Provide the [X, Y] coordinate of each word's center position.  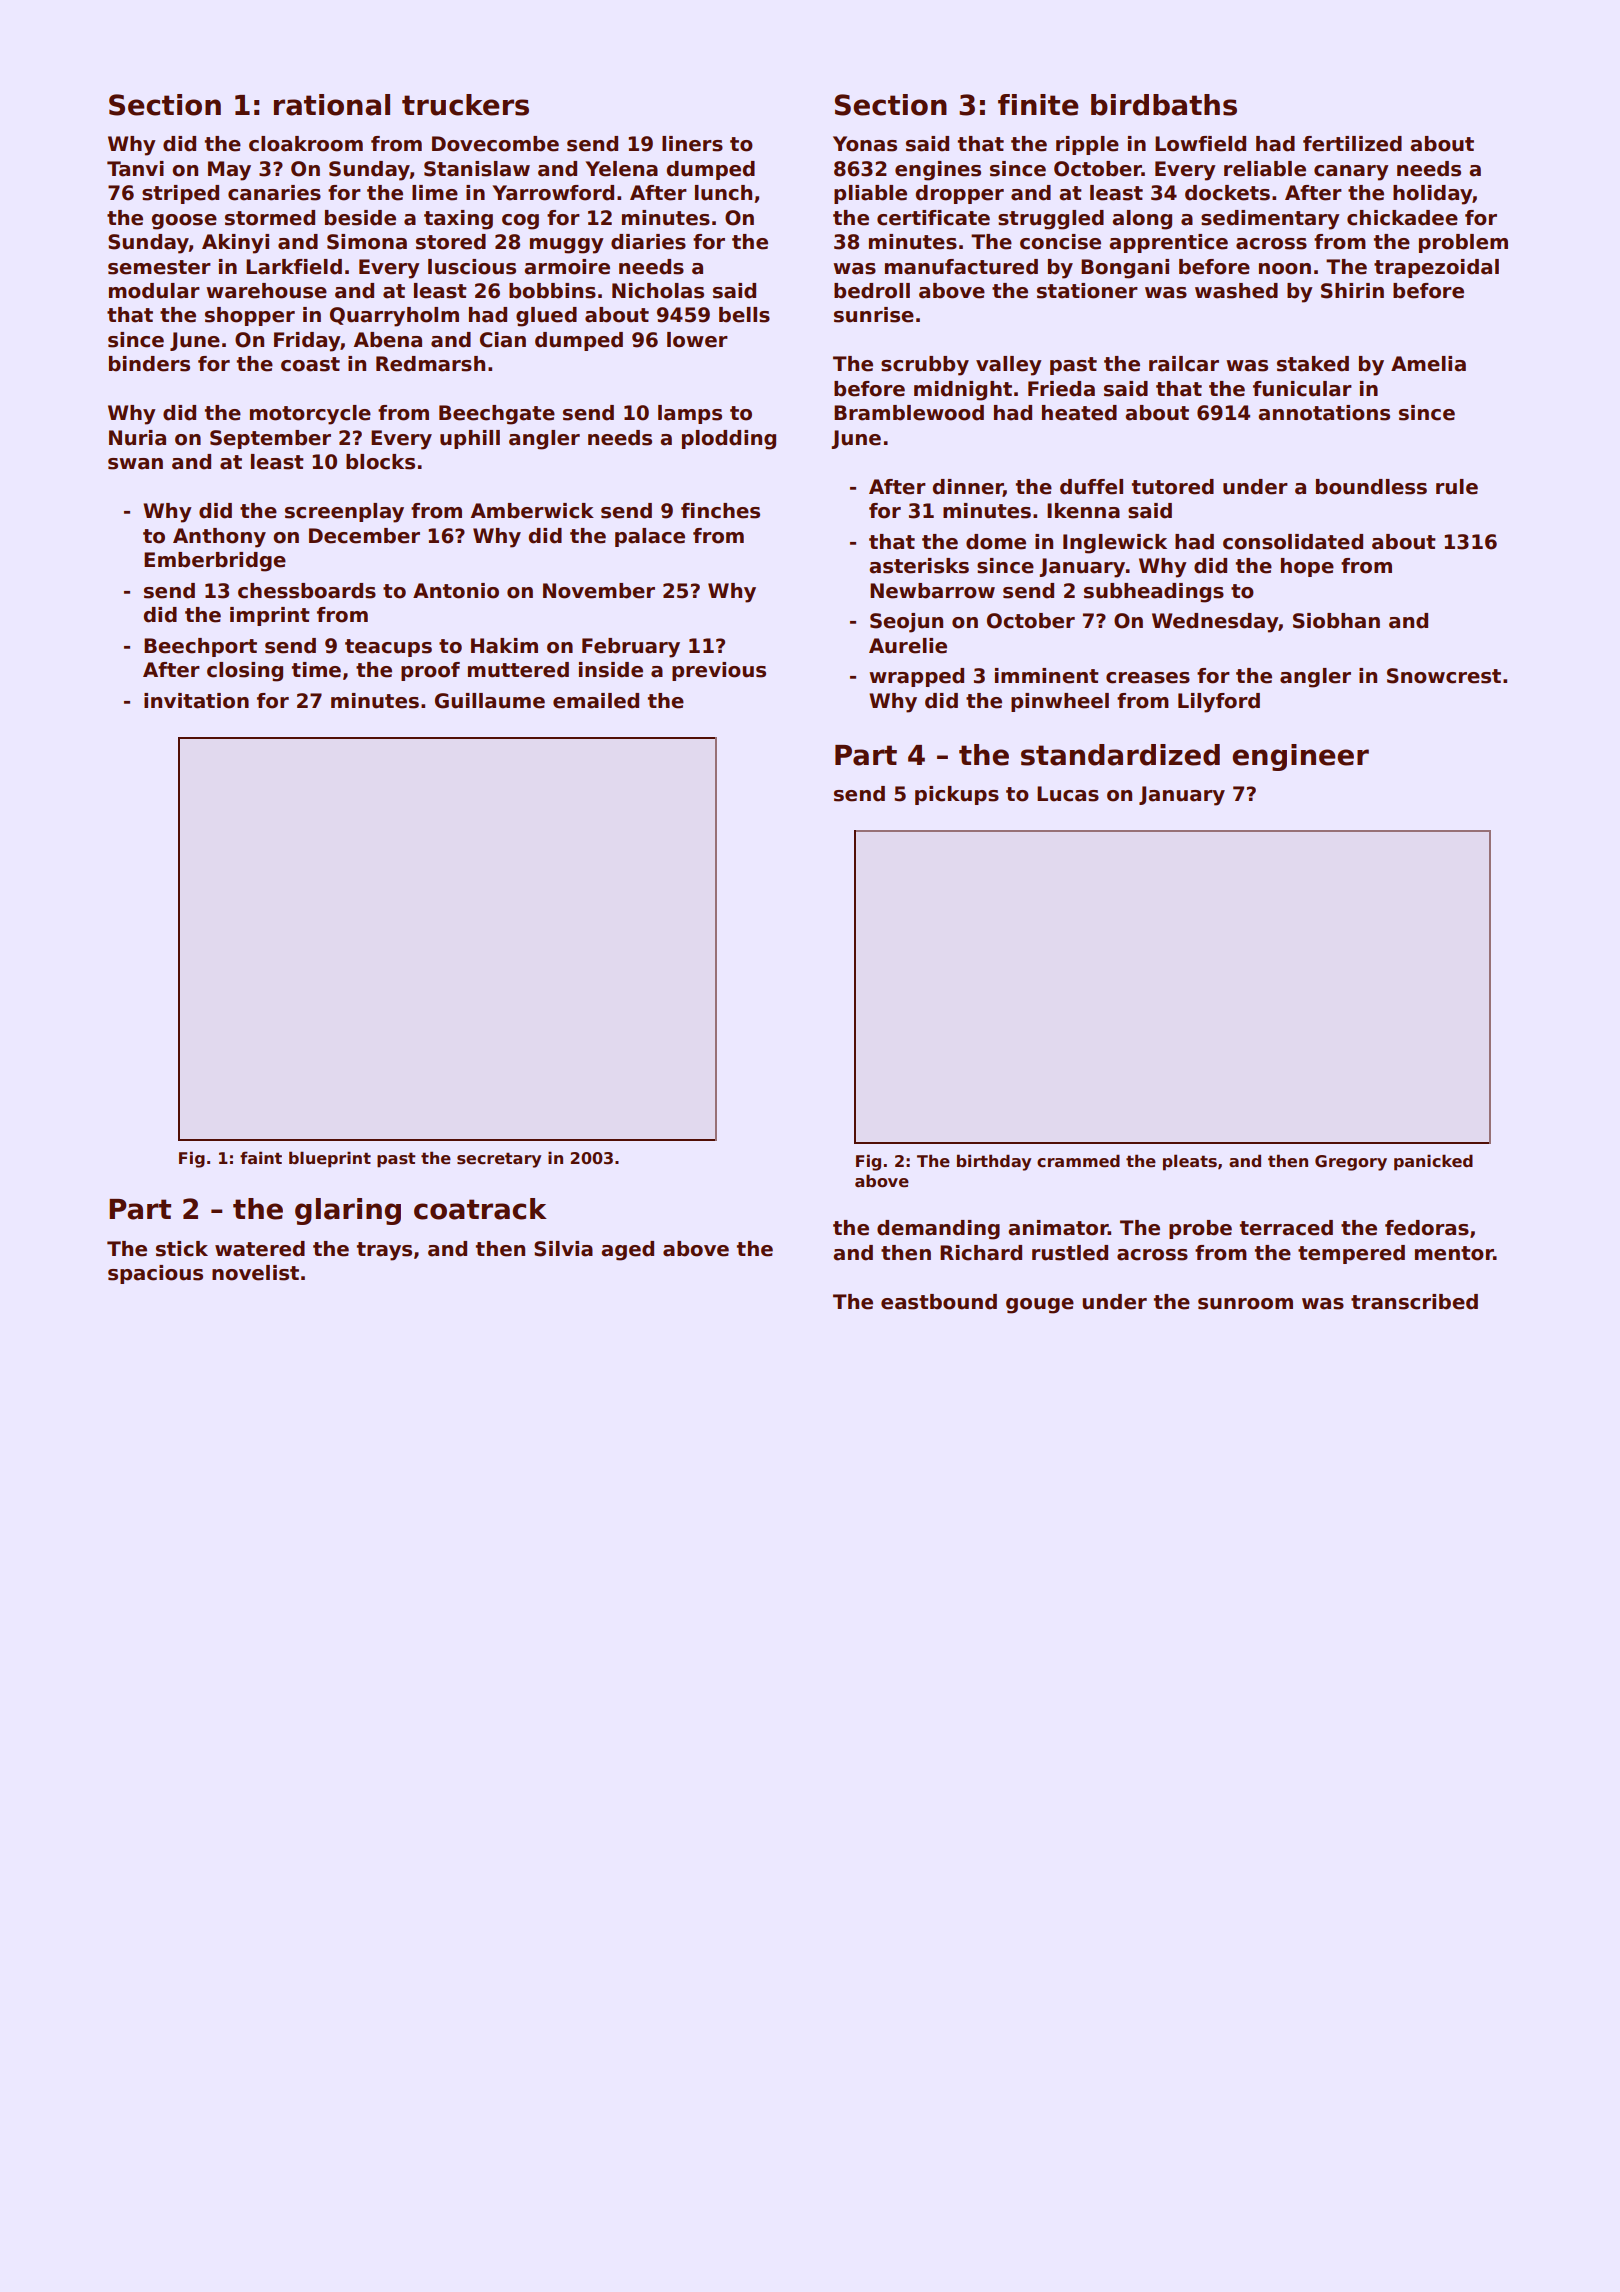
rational [332, 105]
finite [1038, 105]
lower [697, 340]
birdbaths [1164, 105]
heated [1079, 413]
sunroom [1245, 1304]
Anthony [219, 538]
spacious [155, 1274]
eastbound [939, 1302]
